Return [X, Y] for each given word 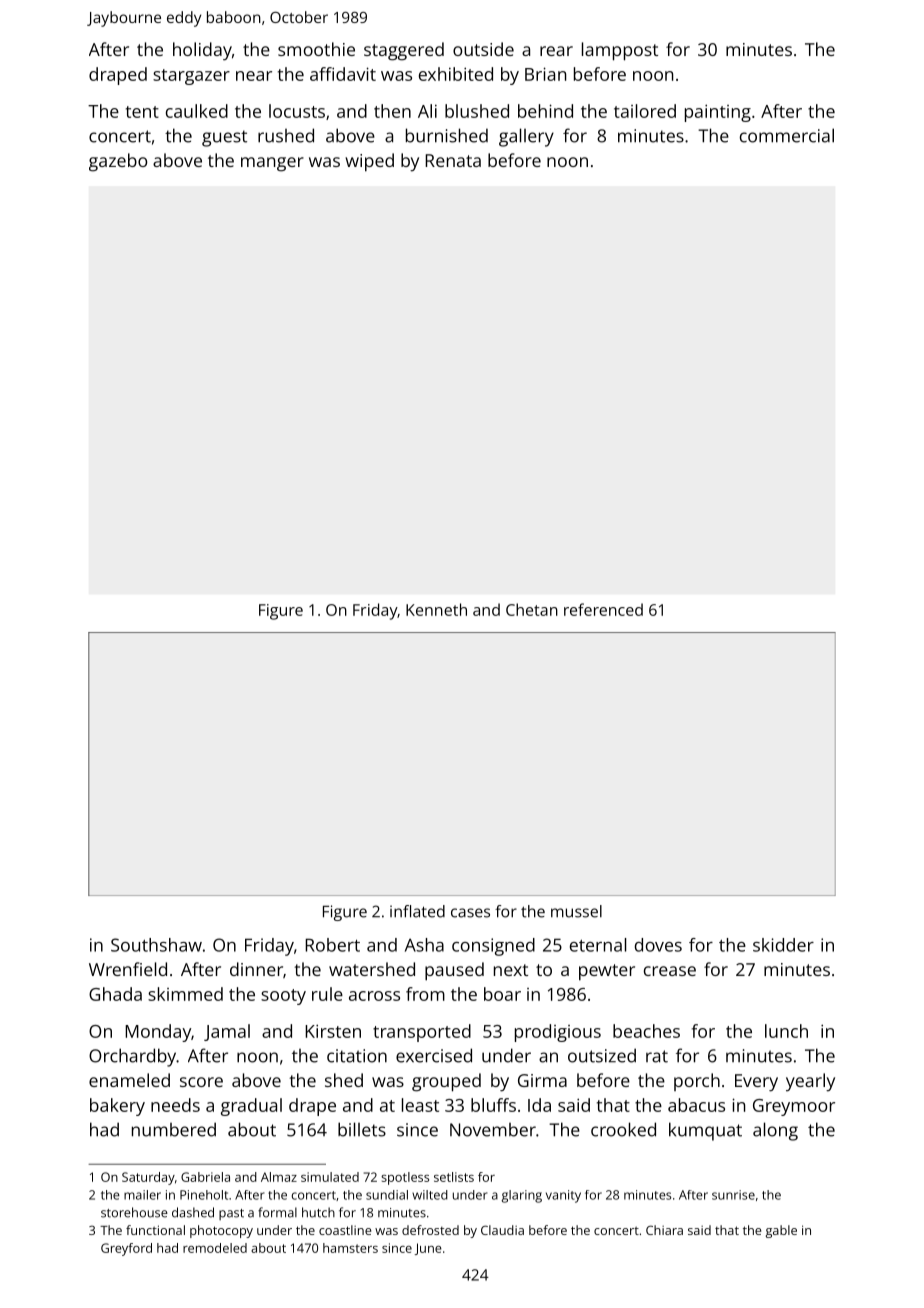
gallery [526, 137]
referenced [603, 609]
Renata [453, 160]
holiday [202, 51]
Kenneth [436, 609]
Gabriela [205, 1177]
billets [362, 1129]
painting [718, 113]
